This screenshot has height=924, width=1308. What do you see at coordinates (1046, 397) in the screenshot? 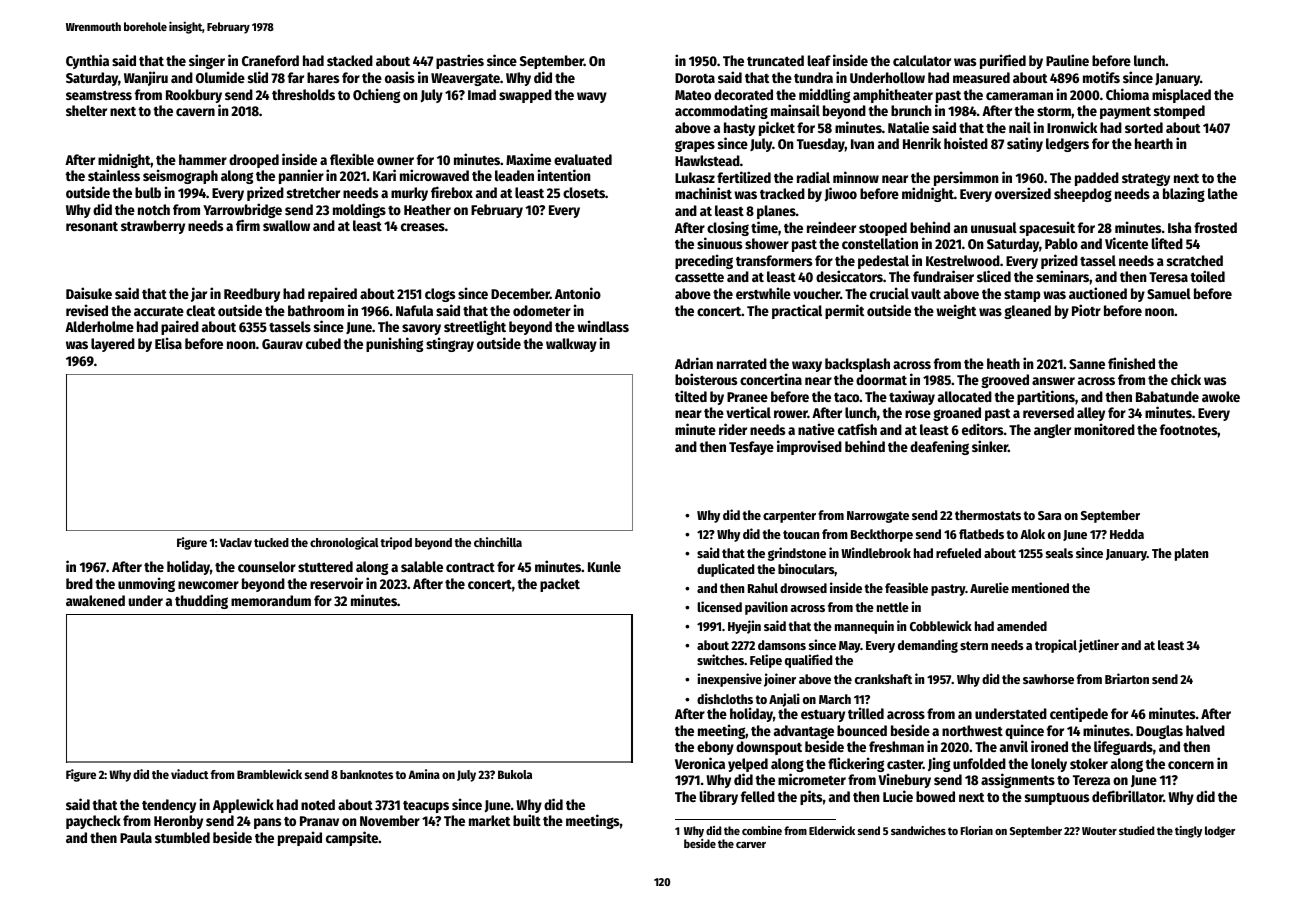
I see `partitions` at bounding box center [1046, 397].
